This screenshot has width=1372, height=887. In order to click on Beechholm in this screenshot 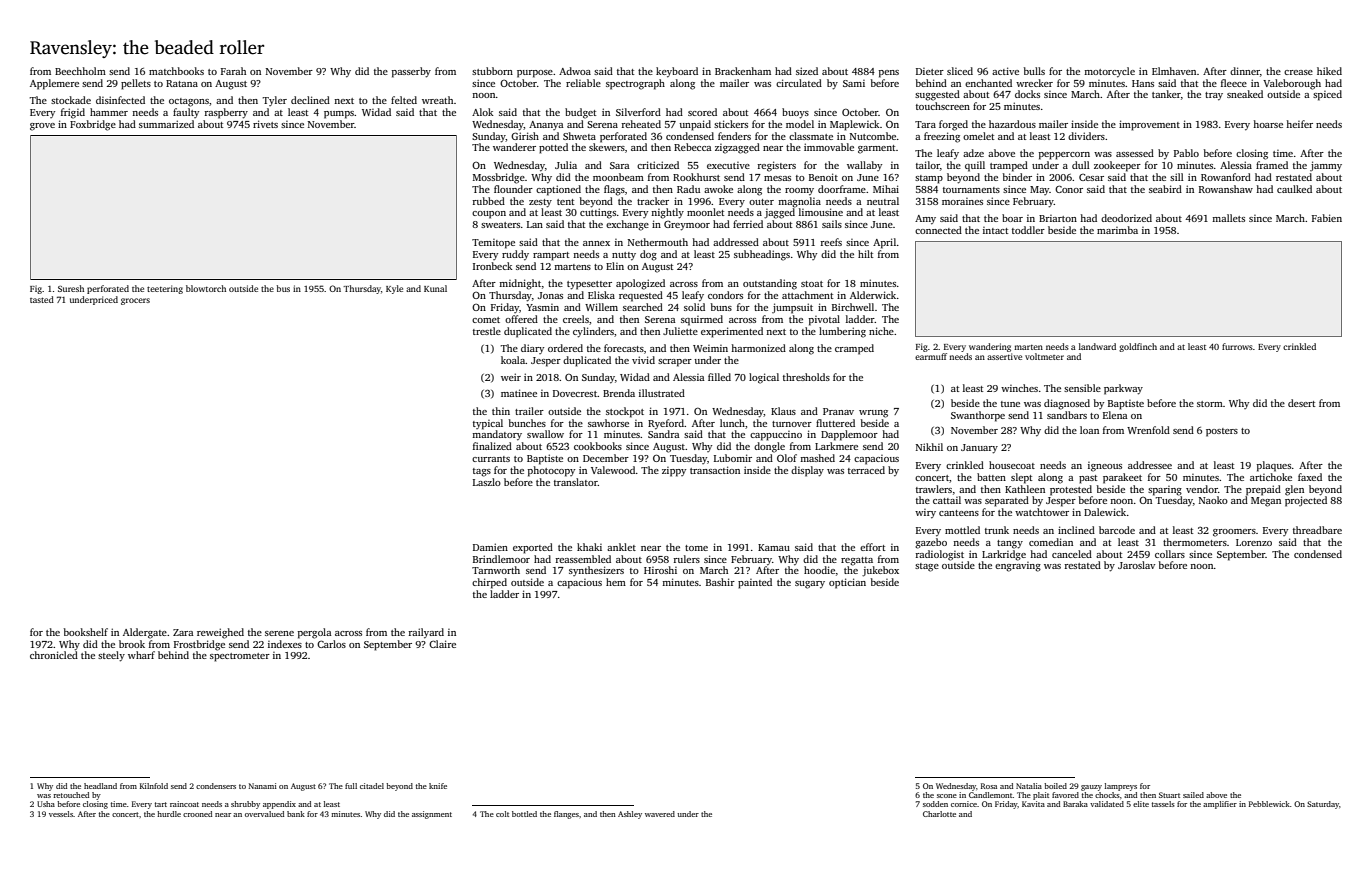, I will do `click(80, 71)`.
